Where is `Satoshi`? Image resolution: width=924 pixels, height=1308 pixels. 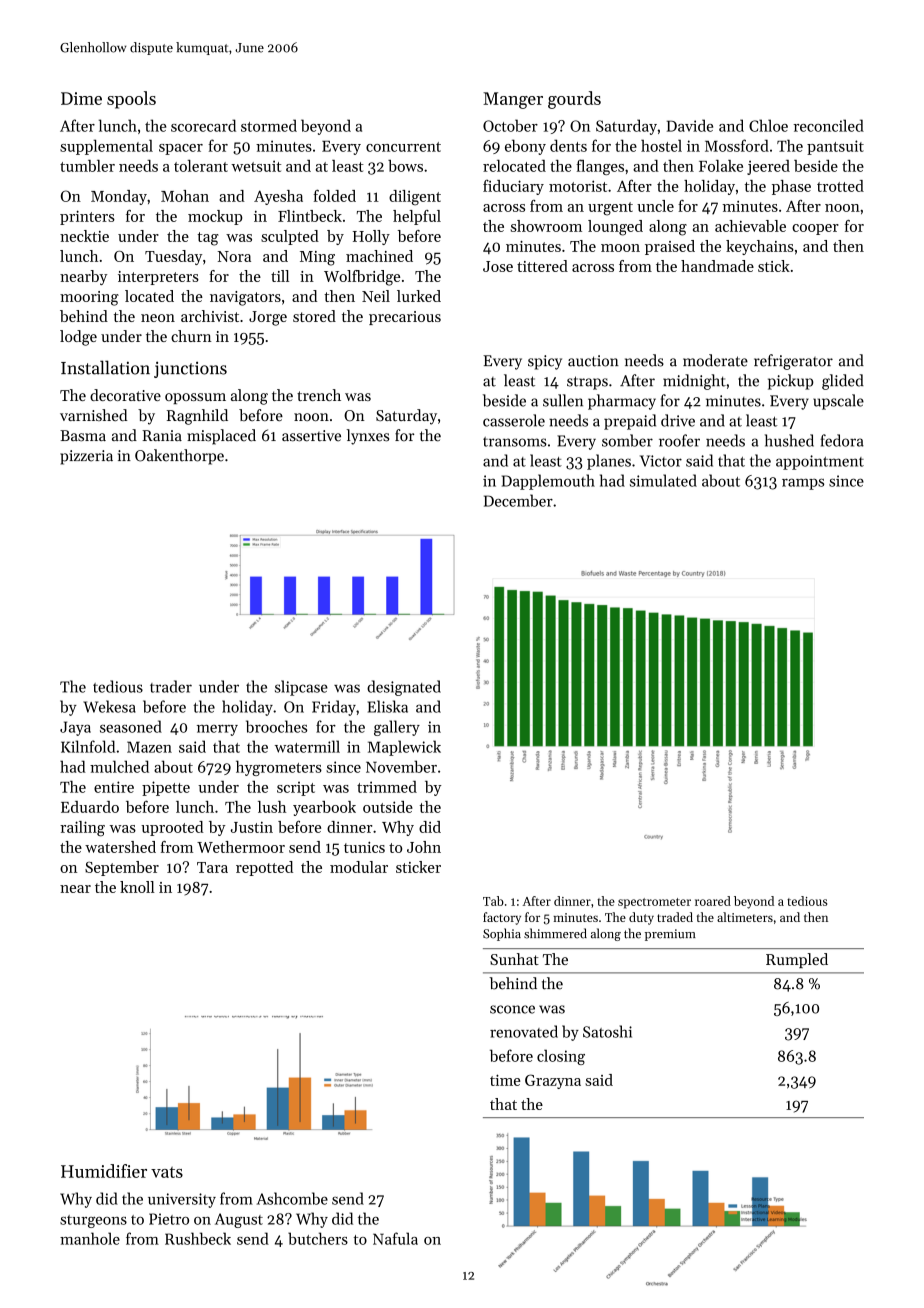
Satoshi is located at coordinates (607, 1031).
